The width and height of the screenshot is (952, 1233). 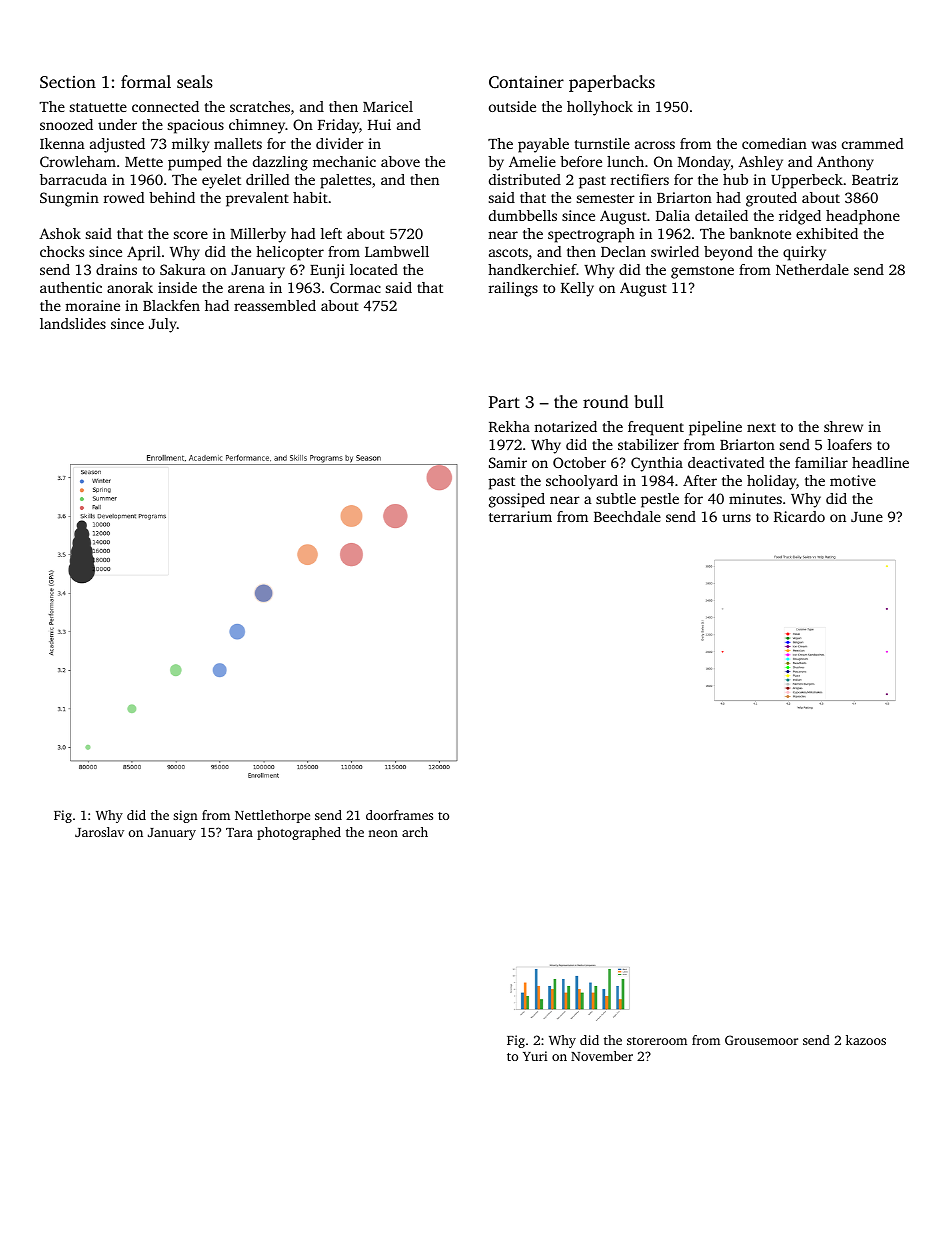 What do you see at coordinates (73, 323) in the screenshot?
I see `landslides` at bounding box center [73, 323].
